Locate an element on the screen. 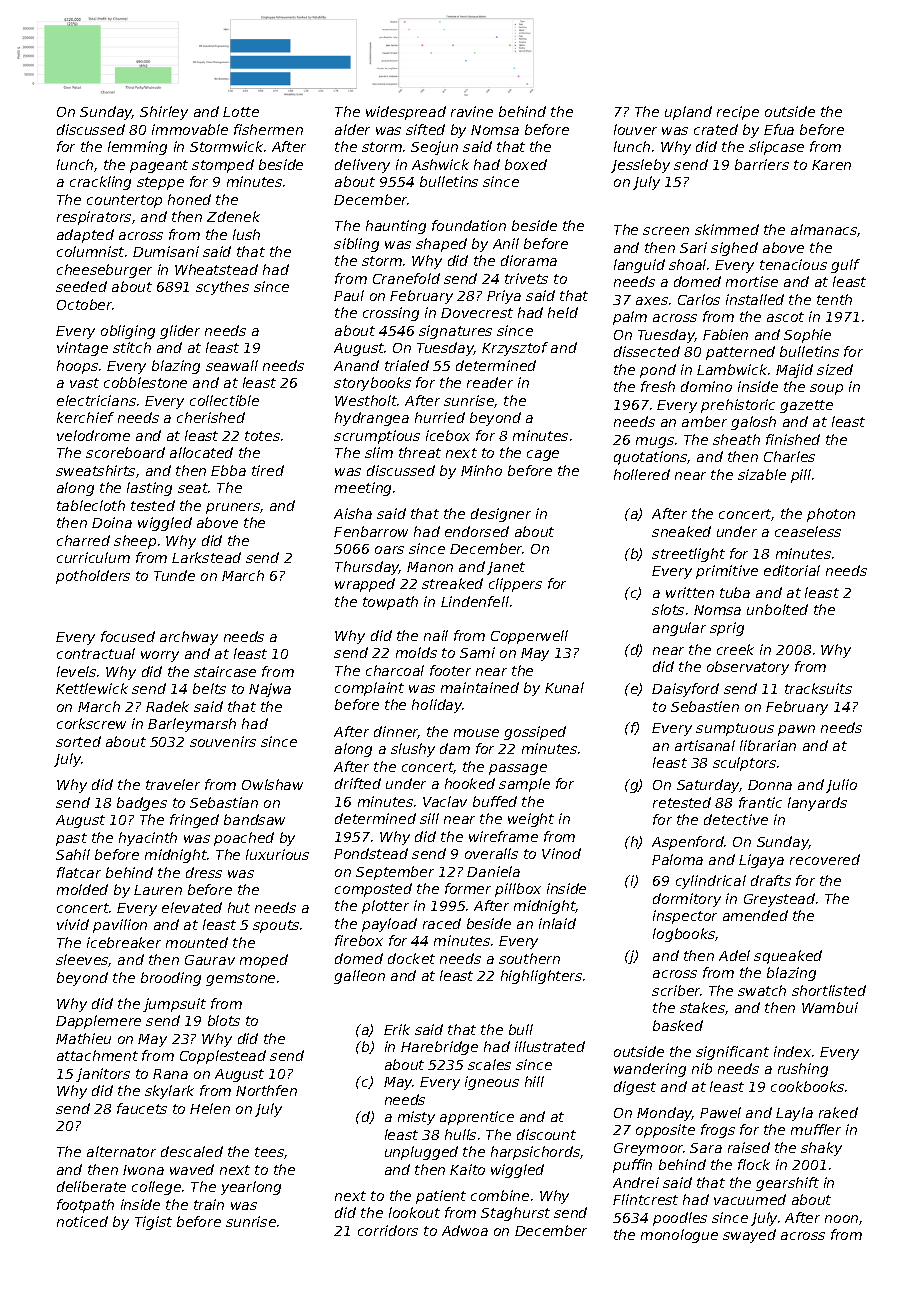  angular is located at coordinates (679, 629).
